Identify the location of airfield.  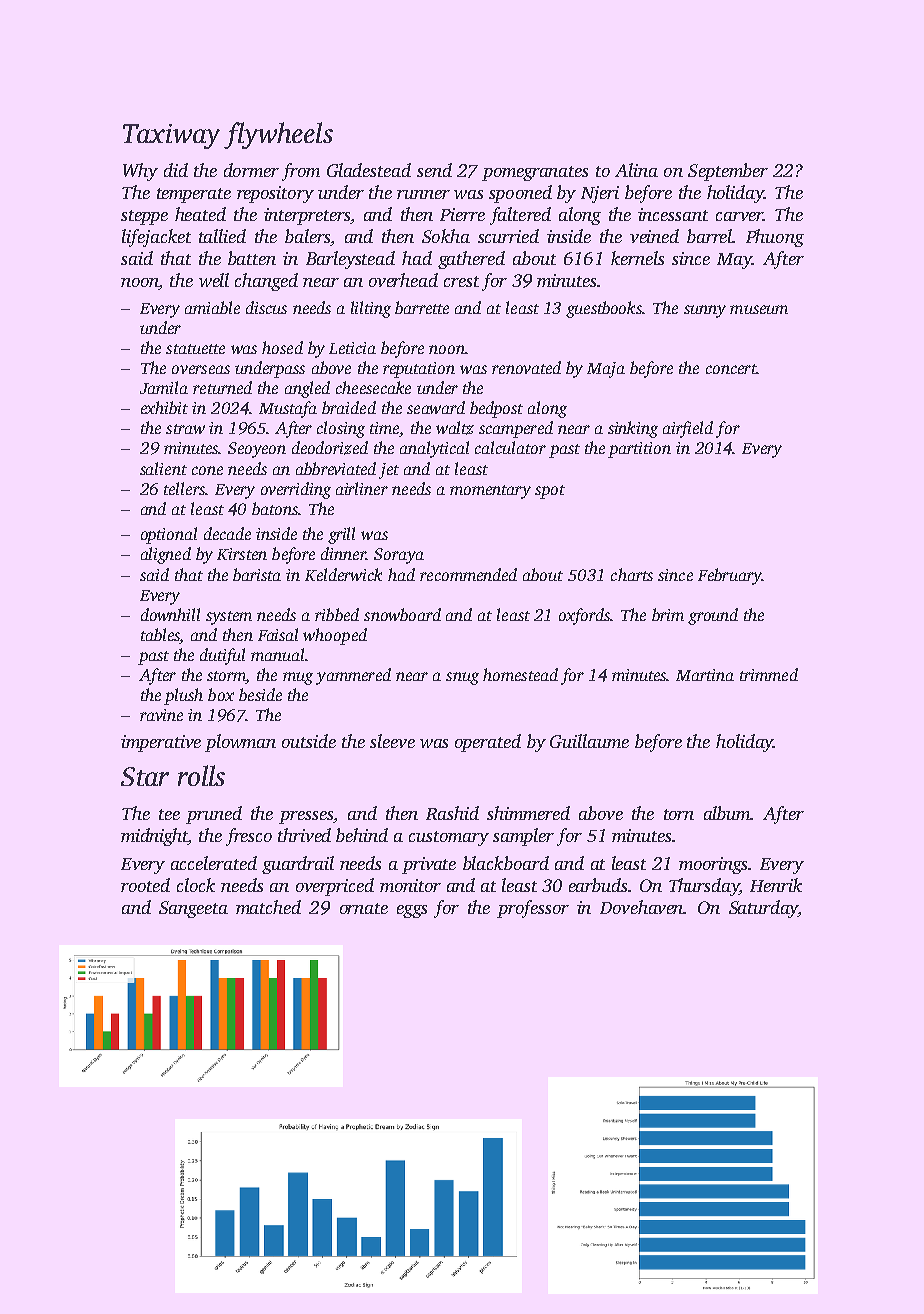
(688, 429).
